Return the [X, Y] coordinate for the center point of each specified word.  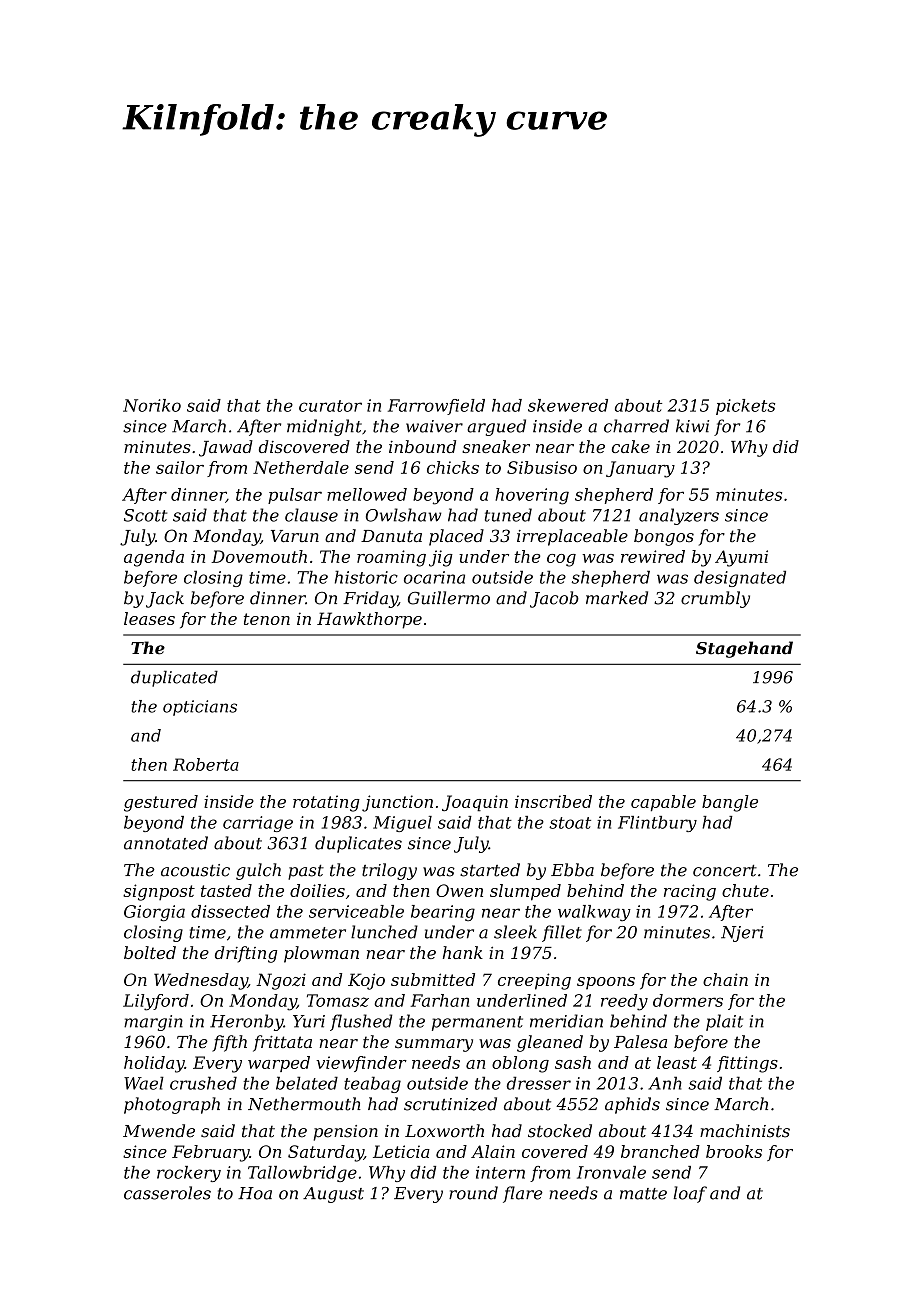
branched [660, 1151]
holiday [154, 1064]
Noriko [152, 405]
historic [366, 577]
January [640, 469]
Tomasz [338, 1000]
